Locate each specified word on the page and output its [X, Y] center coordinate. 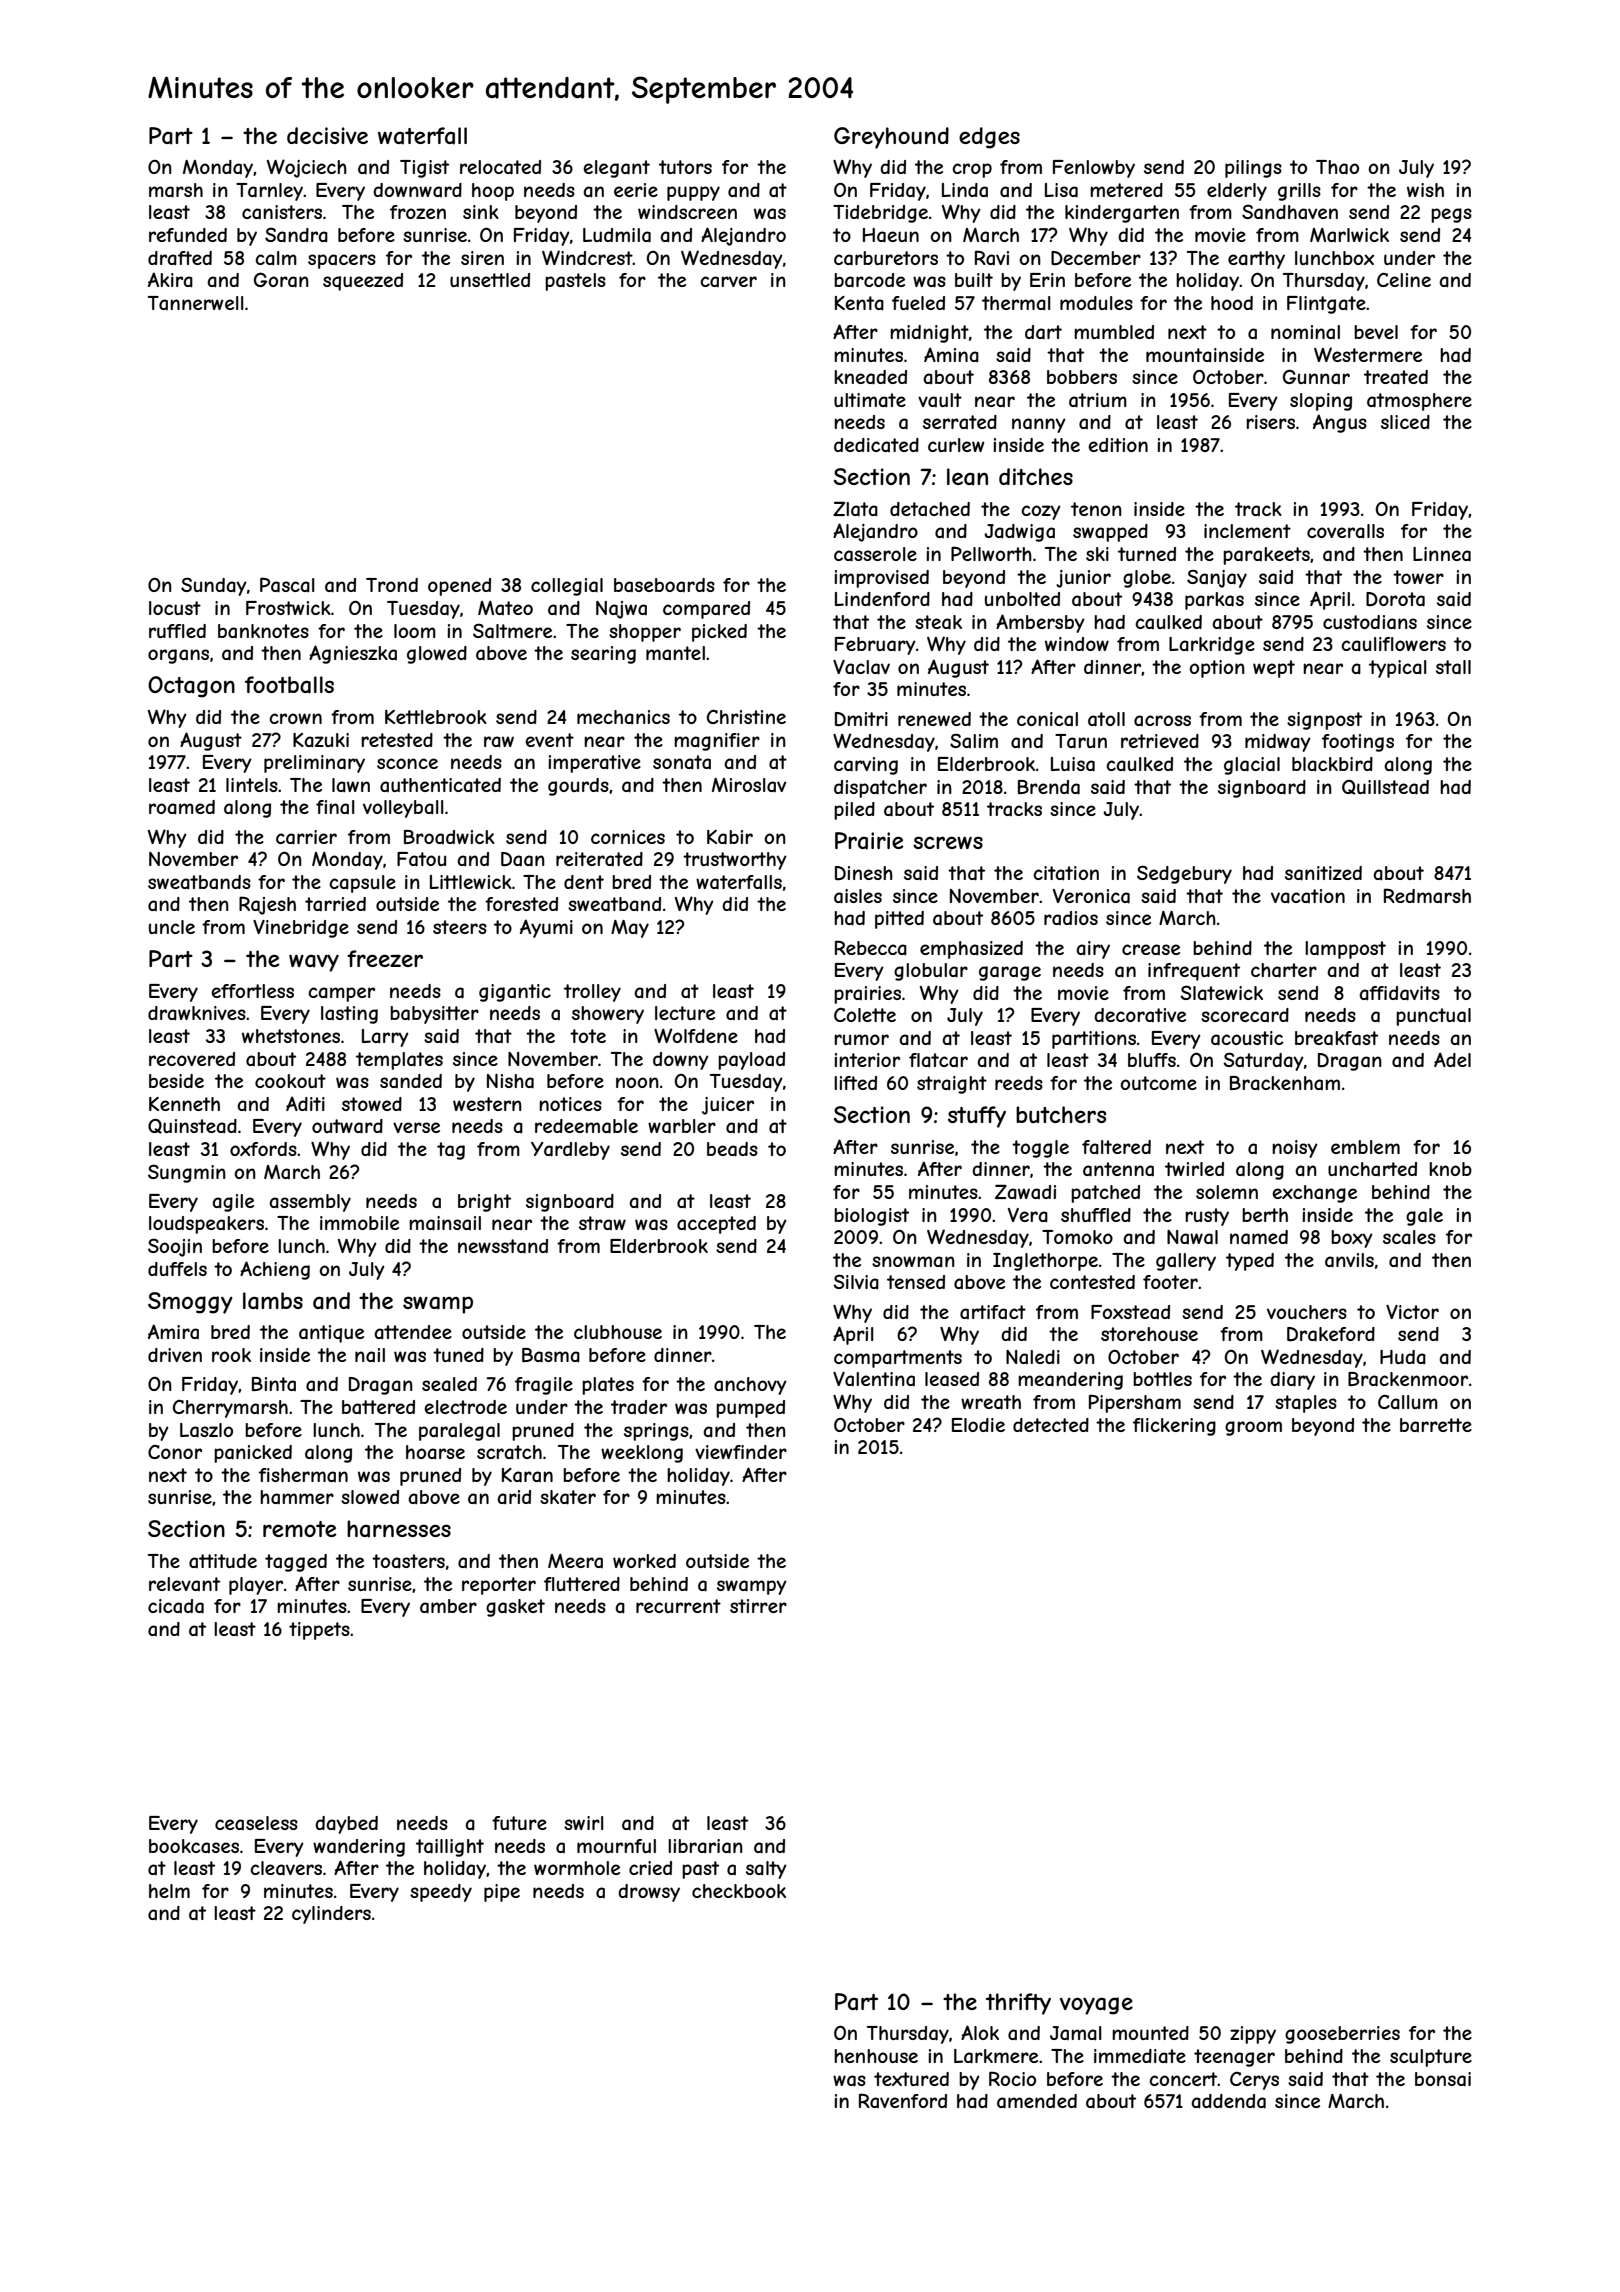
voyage [1096, 2006]
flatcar [938, 1060]
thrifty [1018, 2004]
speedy [441, 1893]
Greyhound [891, 138]
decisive [327, 135]
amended [1037, 2101]
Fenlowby [1094, 169]
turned [1147, 554]
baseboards [664, 585]
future [519, 1823]
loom [415, 631]
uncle [172, 927]
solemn [1227, 1192]
